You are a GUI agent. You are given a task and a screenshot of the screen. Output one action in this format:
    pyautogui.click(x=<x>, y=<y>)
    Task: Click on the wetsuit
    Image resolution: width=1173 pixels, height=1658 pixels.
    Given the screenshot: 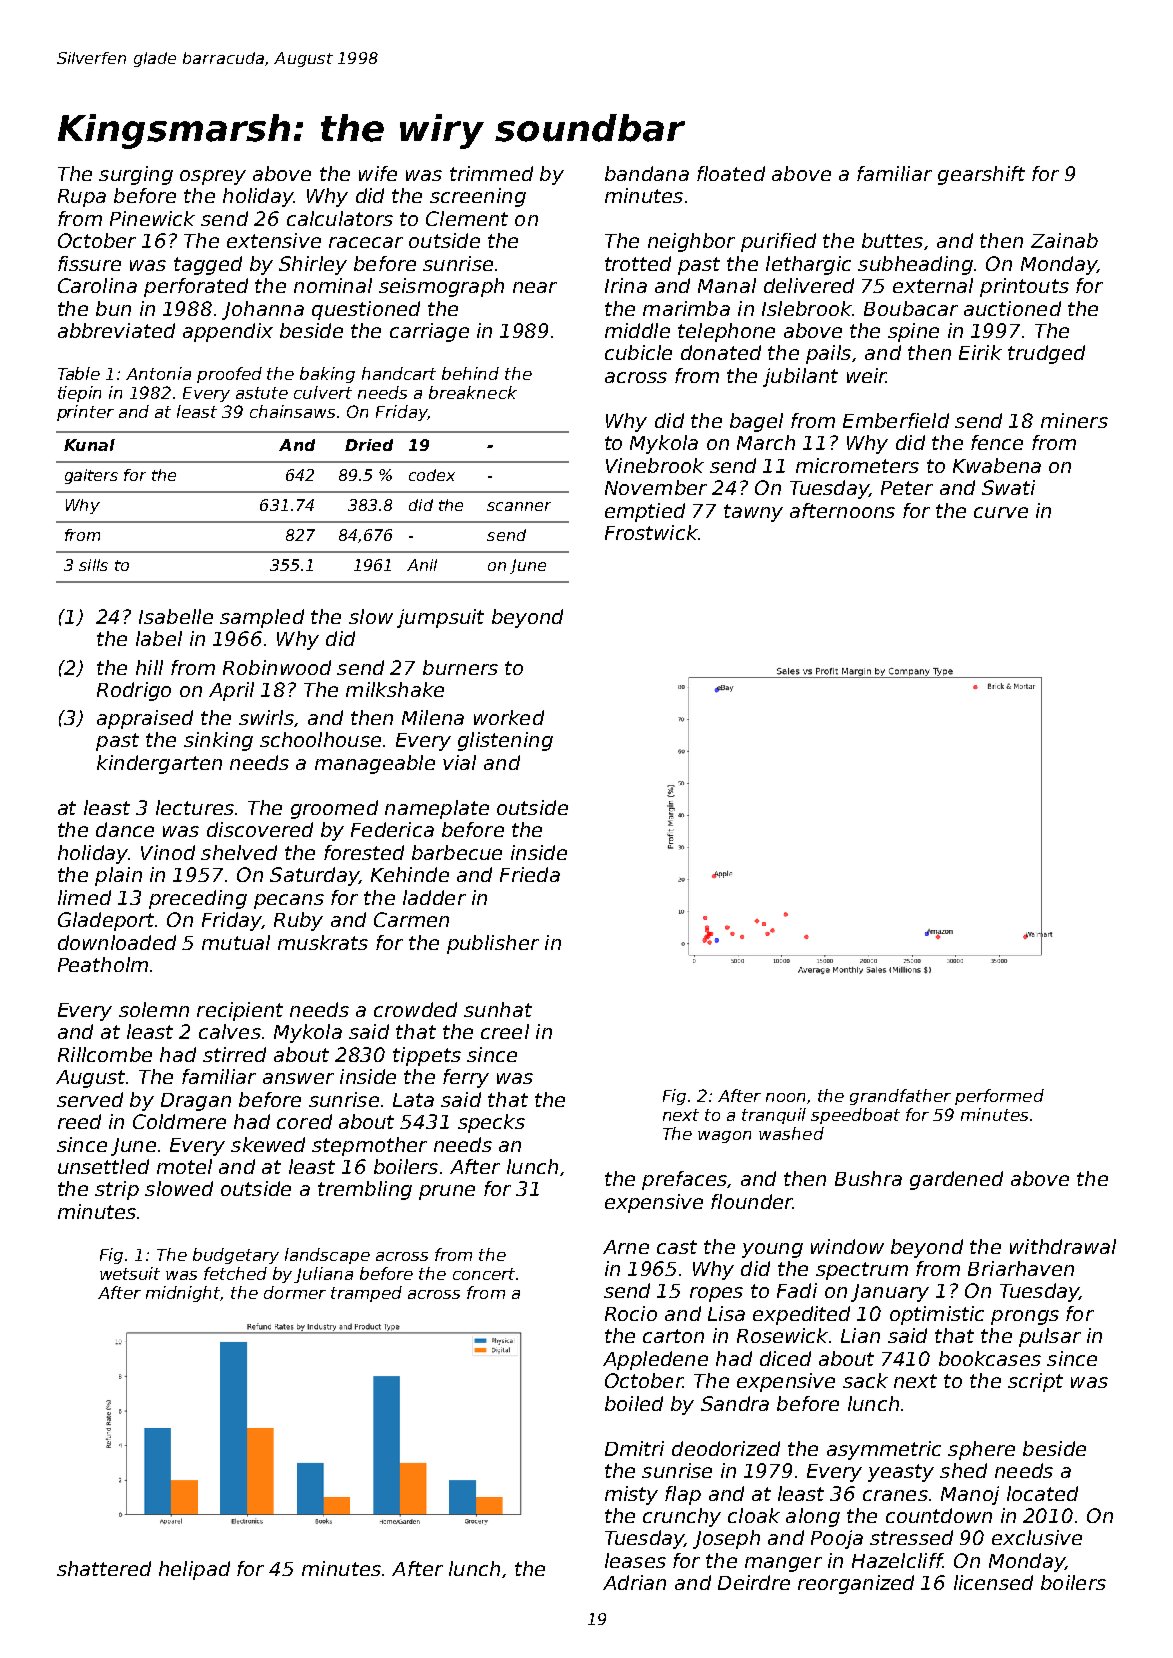 What is the action you would take?
    pyautogui.click(x=130, y=1273)
